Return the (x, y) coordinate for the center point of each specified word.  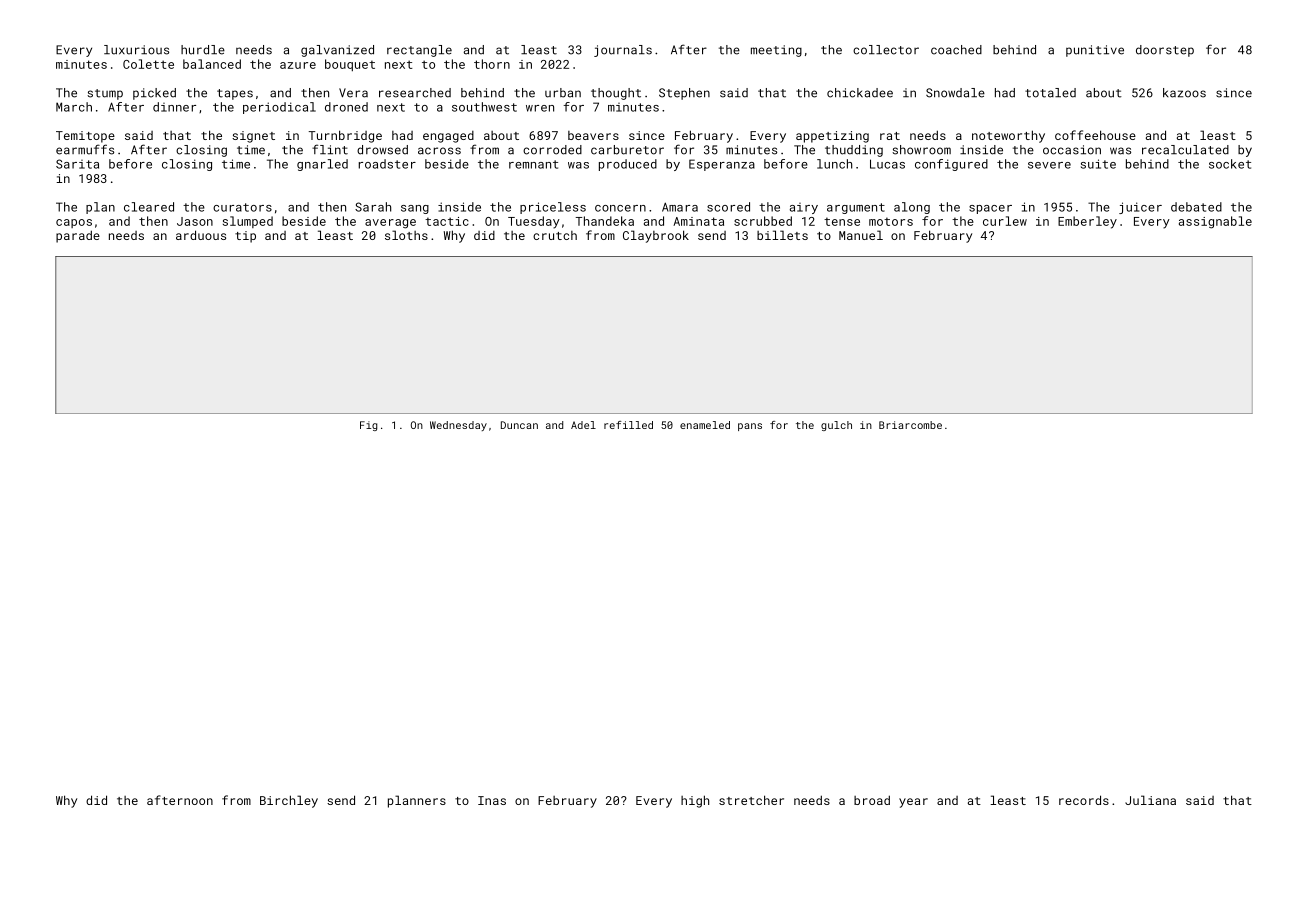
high (695, 801)
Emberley (1087, 222)
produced (628, 165)
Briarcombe (910, 425)
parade (78, 236)
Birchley (289, 801)
